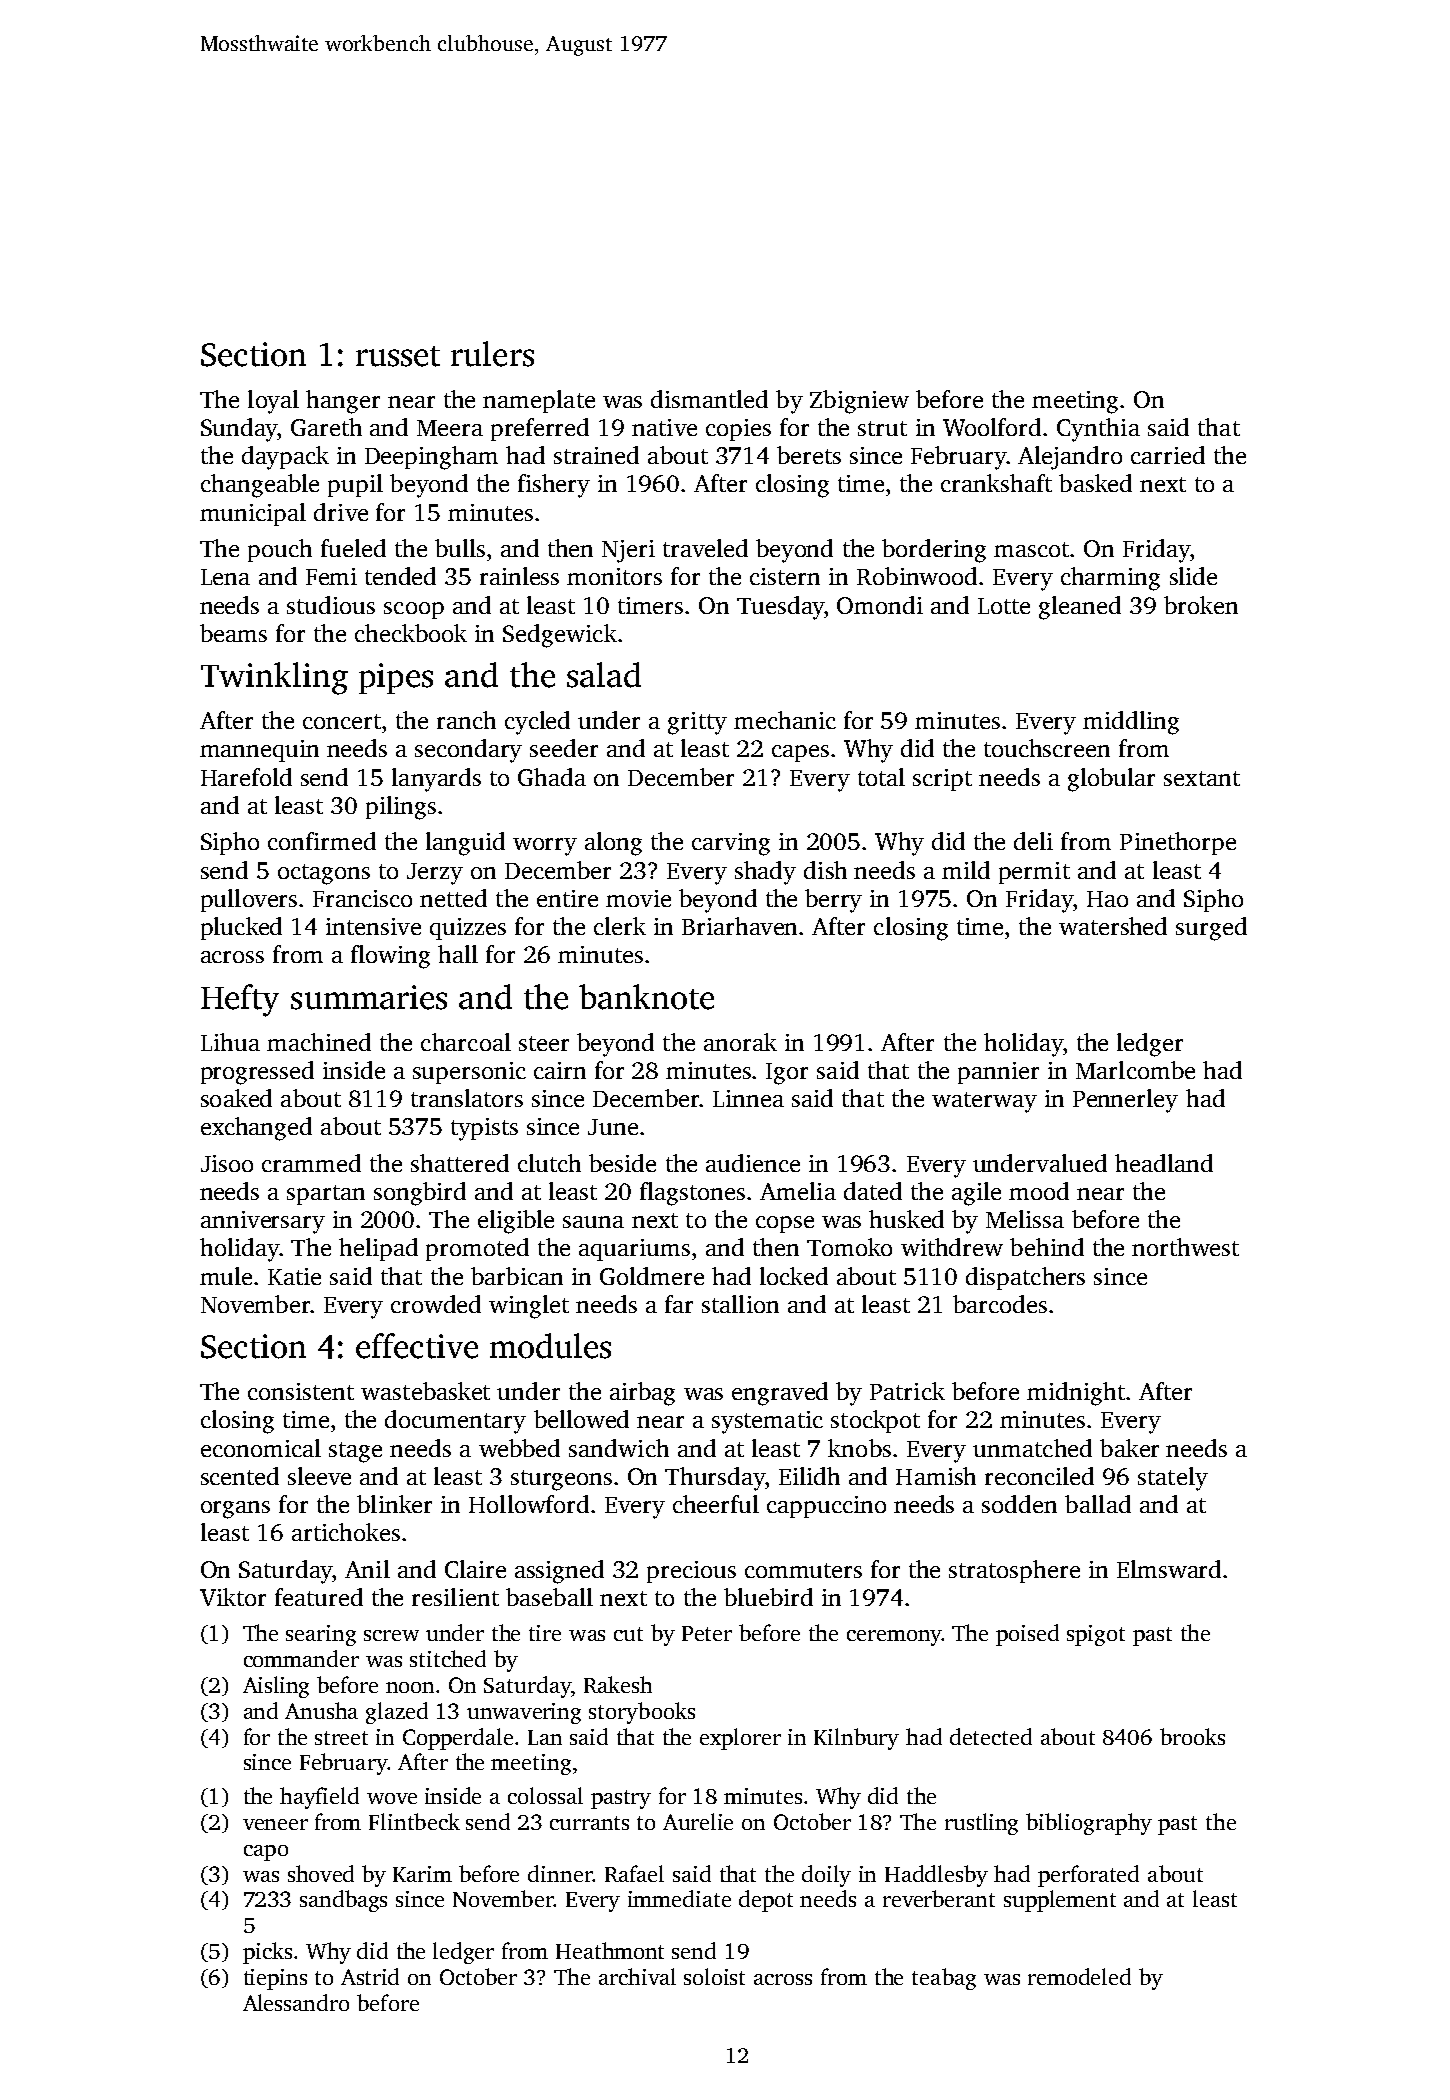  Describe the element at coordinates (1000, 1304) in the document. I see `barcodes` at that location.
